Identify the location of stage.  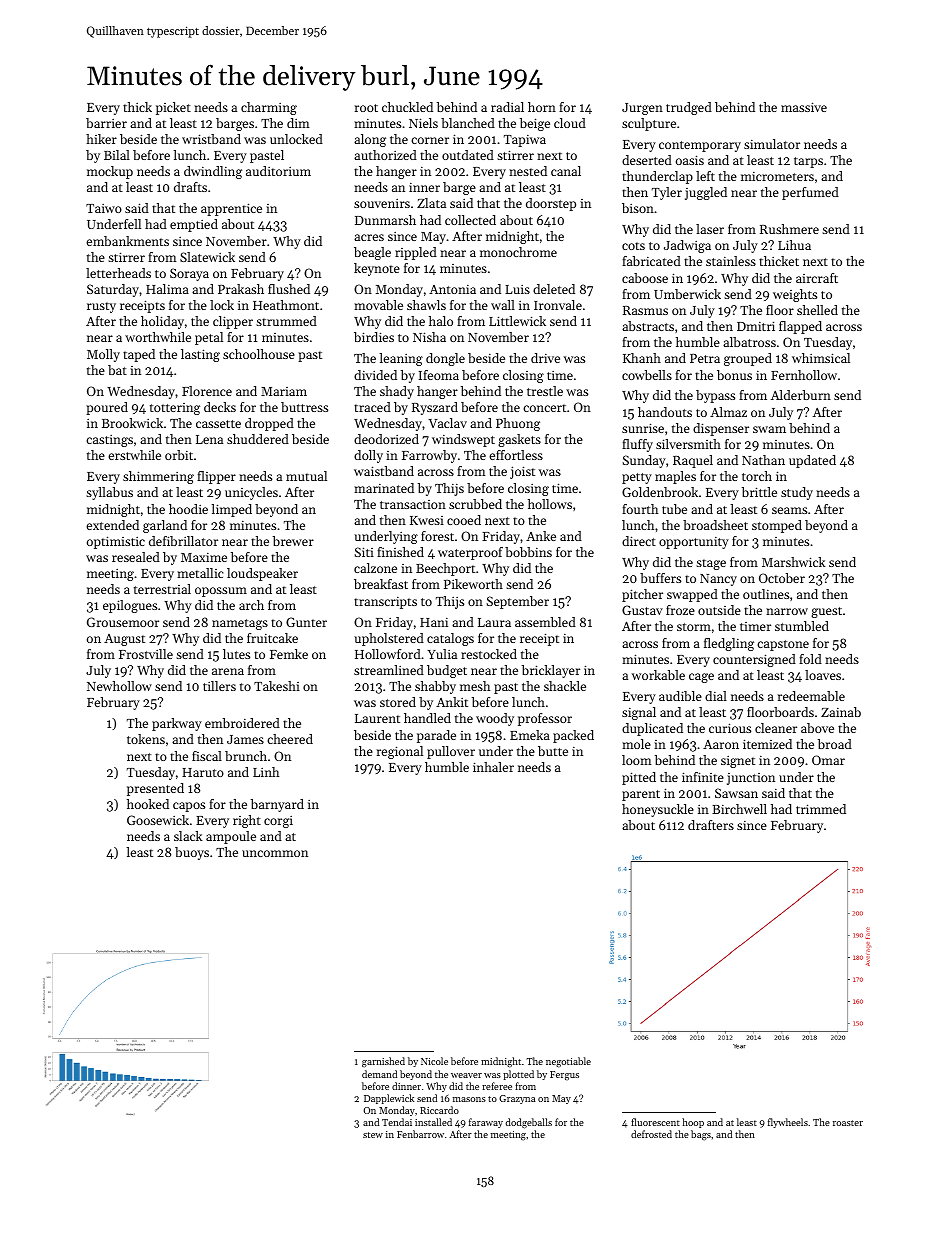
(711, 564).
